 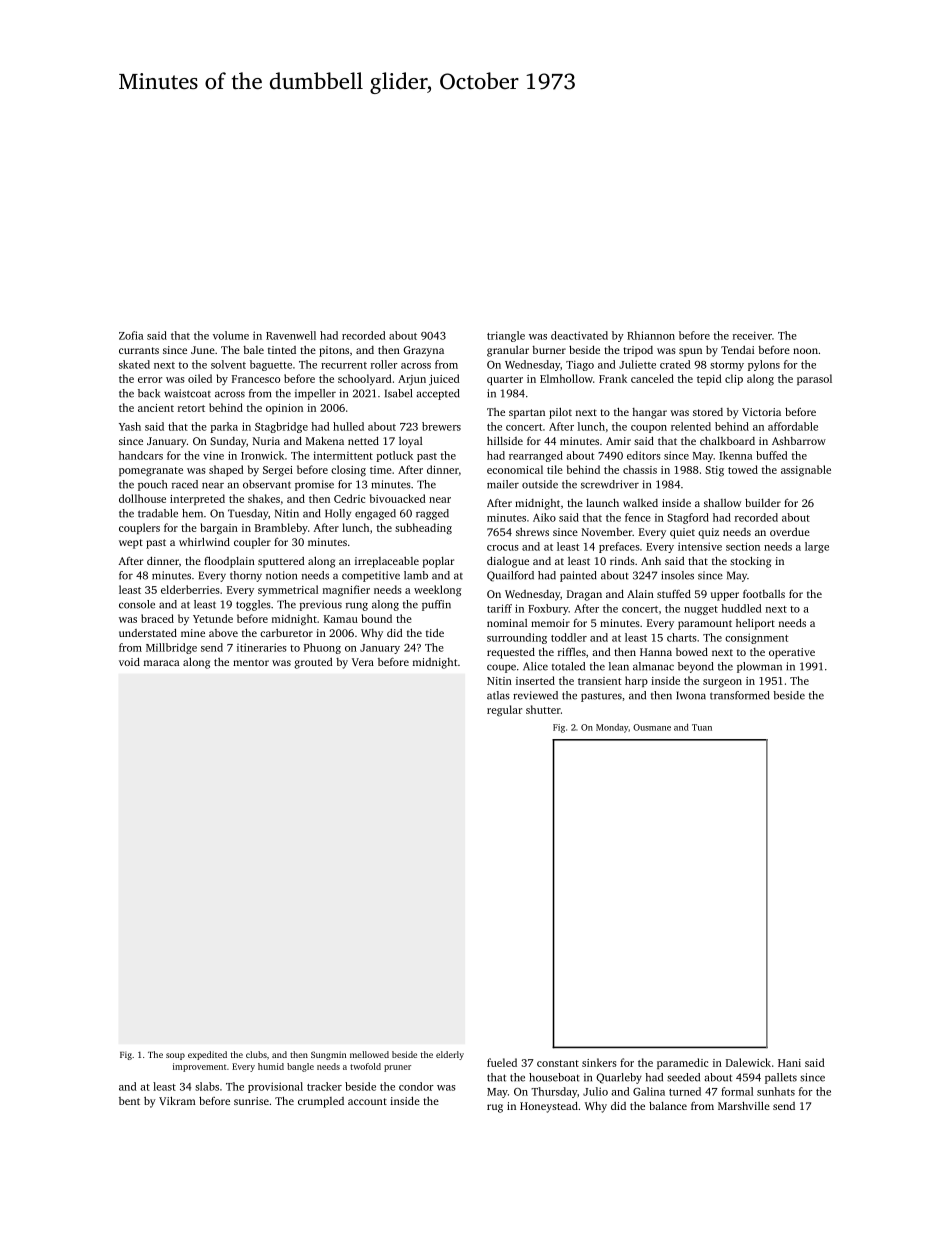 What do you see at coordinates (612, 728) in the screenshot?
I see `Monday` at bounding box center [612, 728].
